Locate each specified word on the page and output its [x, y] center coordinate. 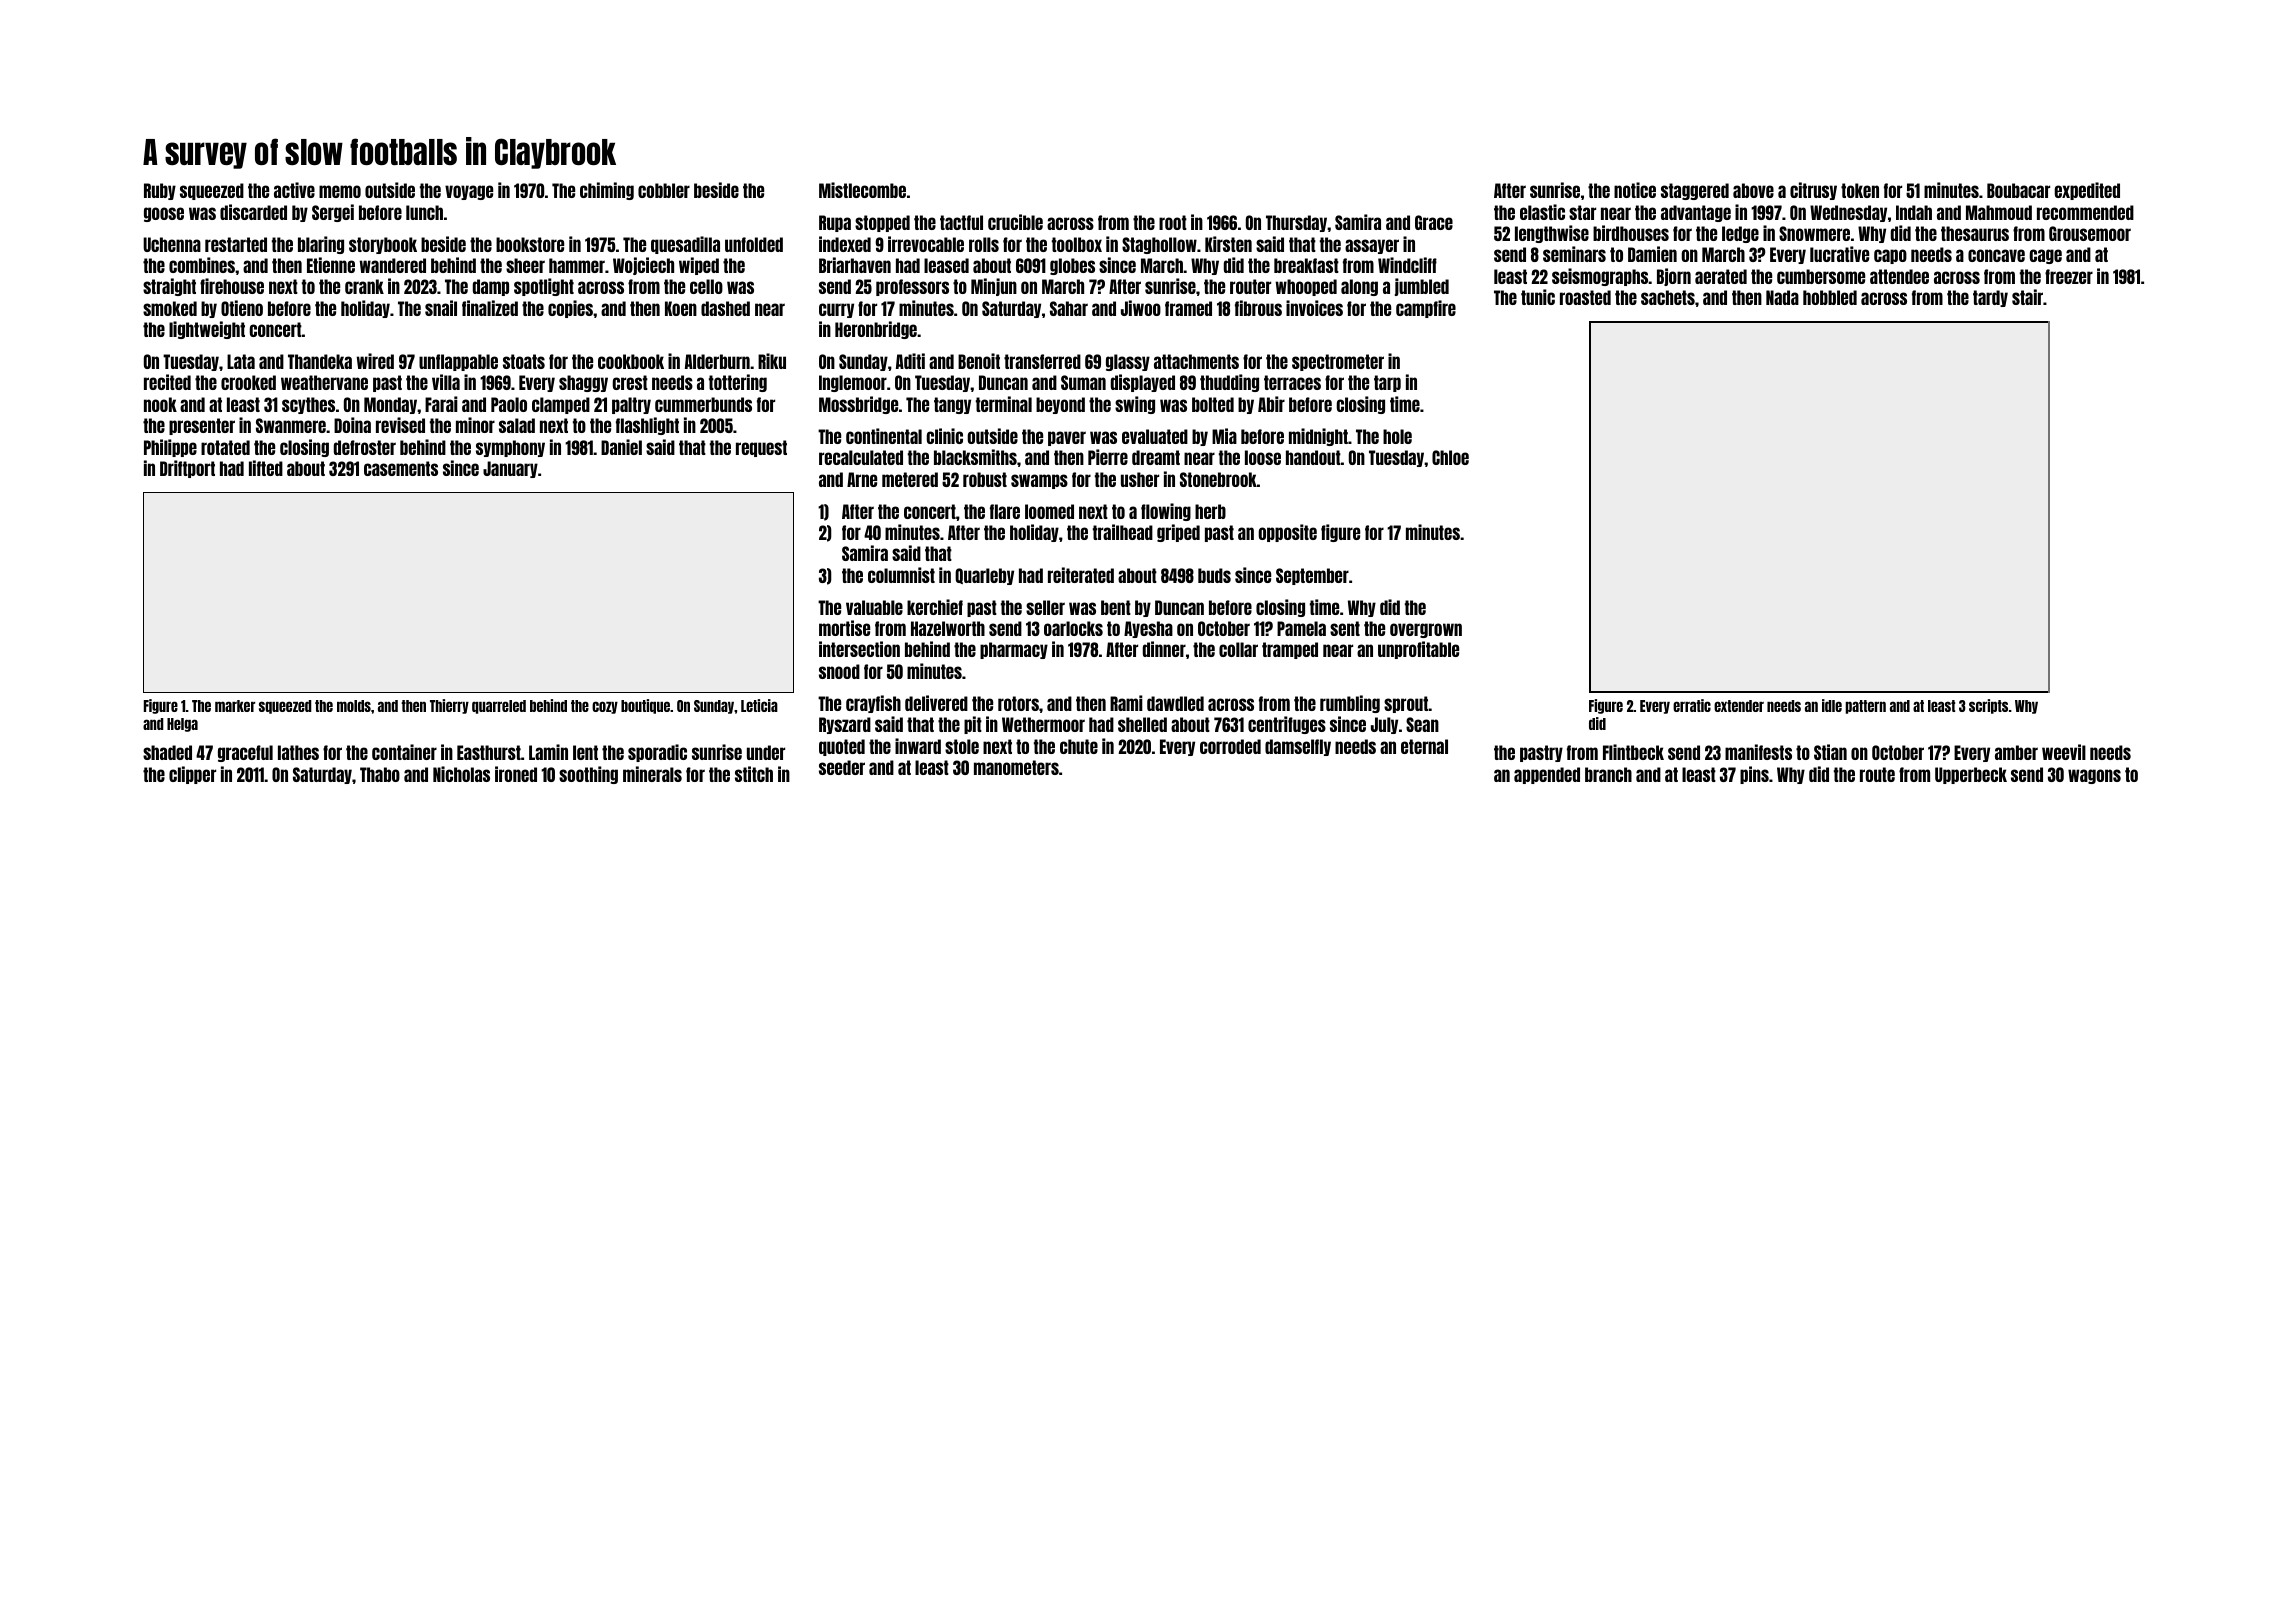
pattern [1865, 707]
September [1312, 576]
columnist [901, 575]
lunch [424, 212]
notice [1635, 190]
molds [354, 706]
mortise [844, 628]
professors [912, 287]
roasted [1585, 297]
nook [160, 404]
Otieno [242, 308]
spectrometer [1338, 362]
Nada [1782, 297]
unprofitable [1418, 650]
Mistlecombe [862, 190]
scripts [1988, 706]
